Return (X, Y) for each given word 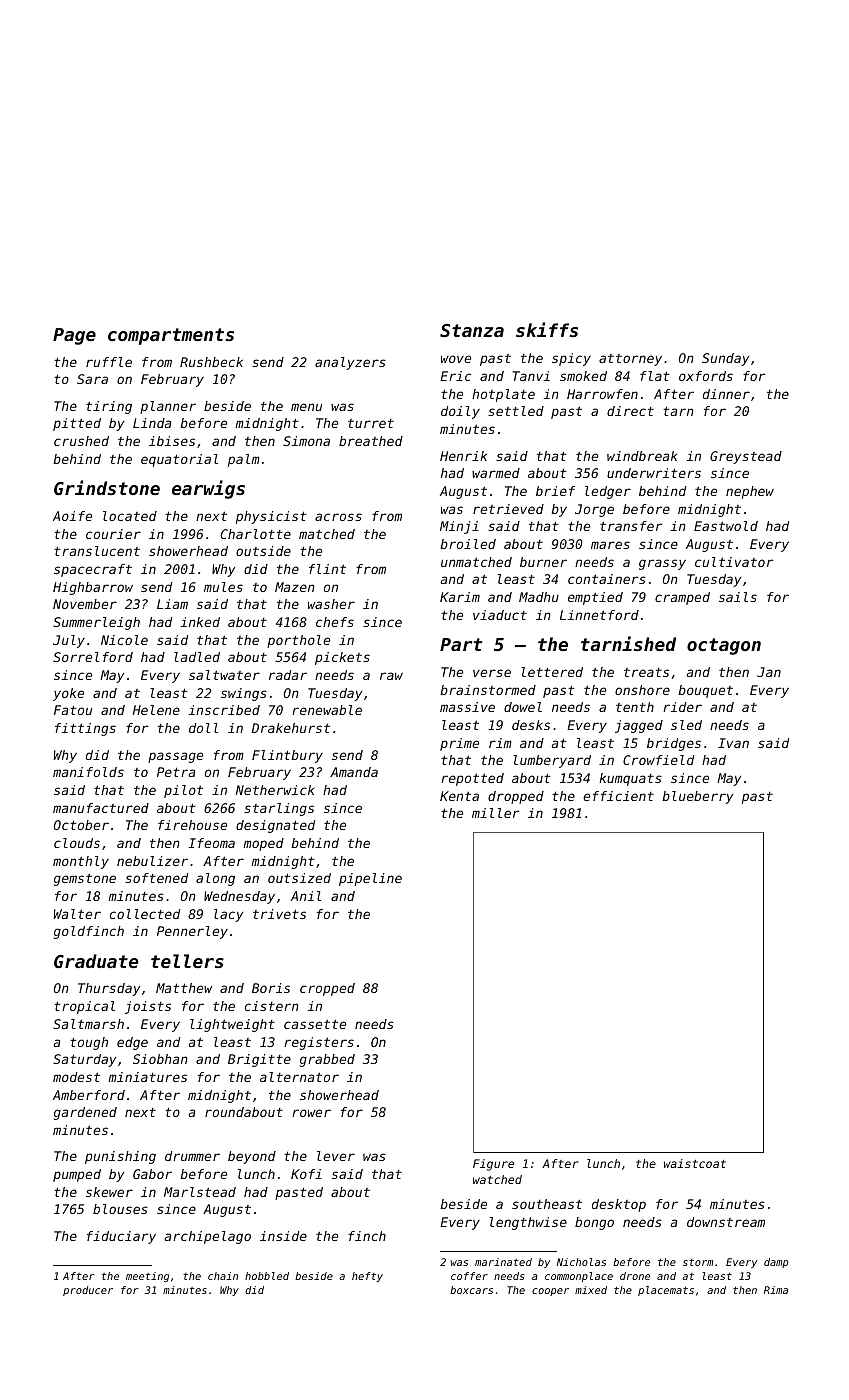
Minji (459, 527)
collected (145, 914)
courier (113, 534)
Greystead (746, 457)
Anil (306, 896)
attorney (630, 360)
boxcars (471, 1290)
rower (311, 1113)
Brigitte (259, 1060)
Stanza (472, 330)
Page (74, 336)
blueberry (697, 797)
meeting (147, 1277)
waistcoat (695, 1163)
